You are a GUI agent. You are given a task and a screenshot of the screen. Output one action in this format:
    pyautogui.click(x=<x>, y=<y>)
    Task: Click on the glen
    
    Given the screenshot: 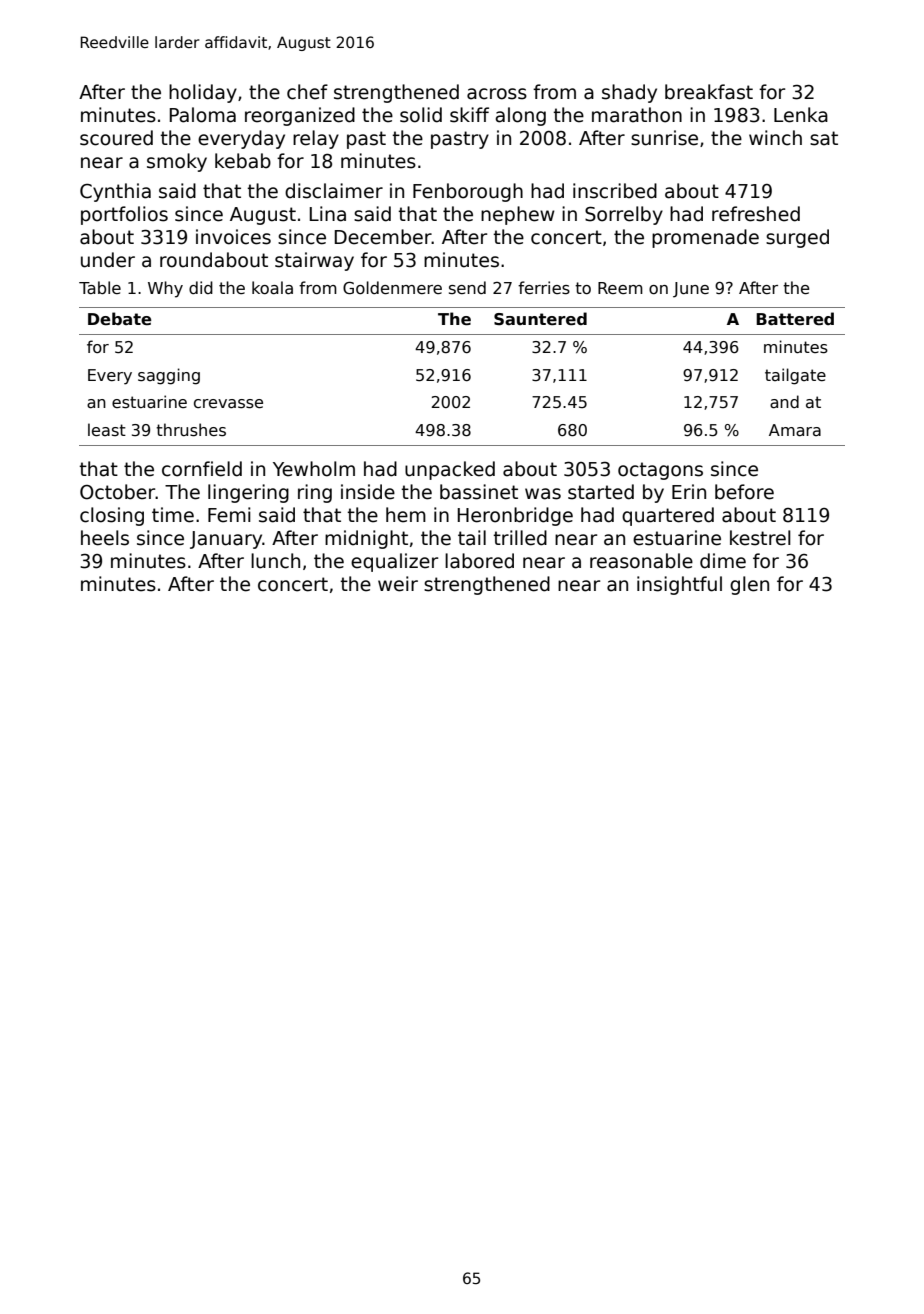 What is the action you would take?
    pyautogui.click(x=749, y=585)
